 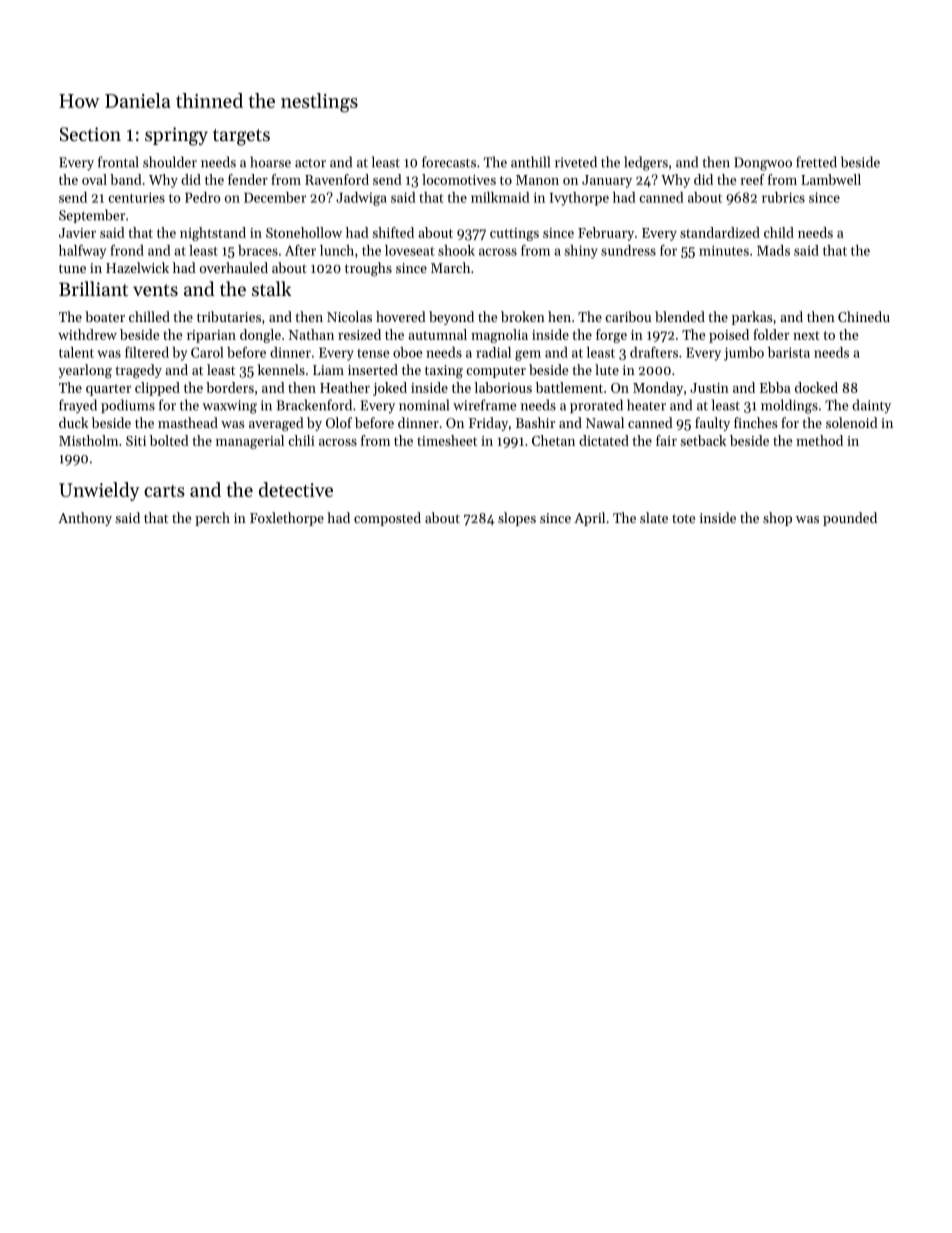 I want to click on nightstand, so click(x=213, y=234).
